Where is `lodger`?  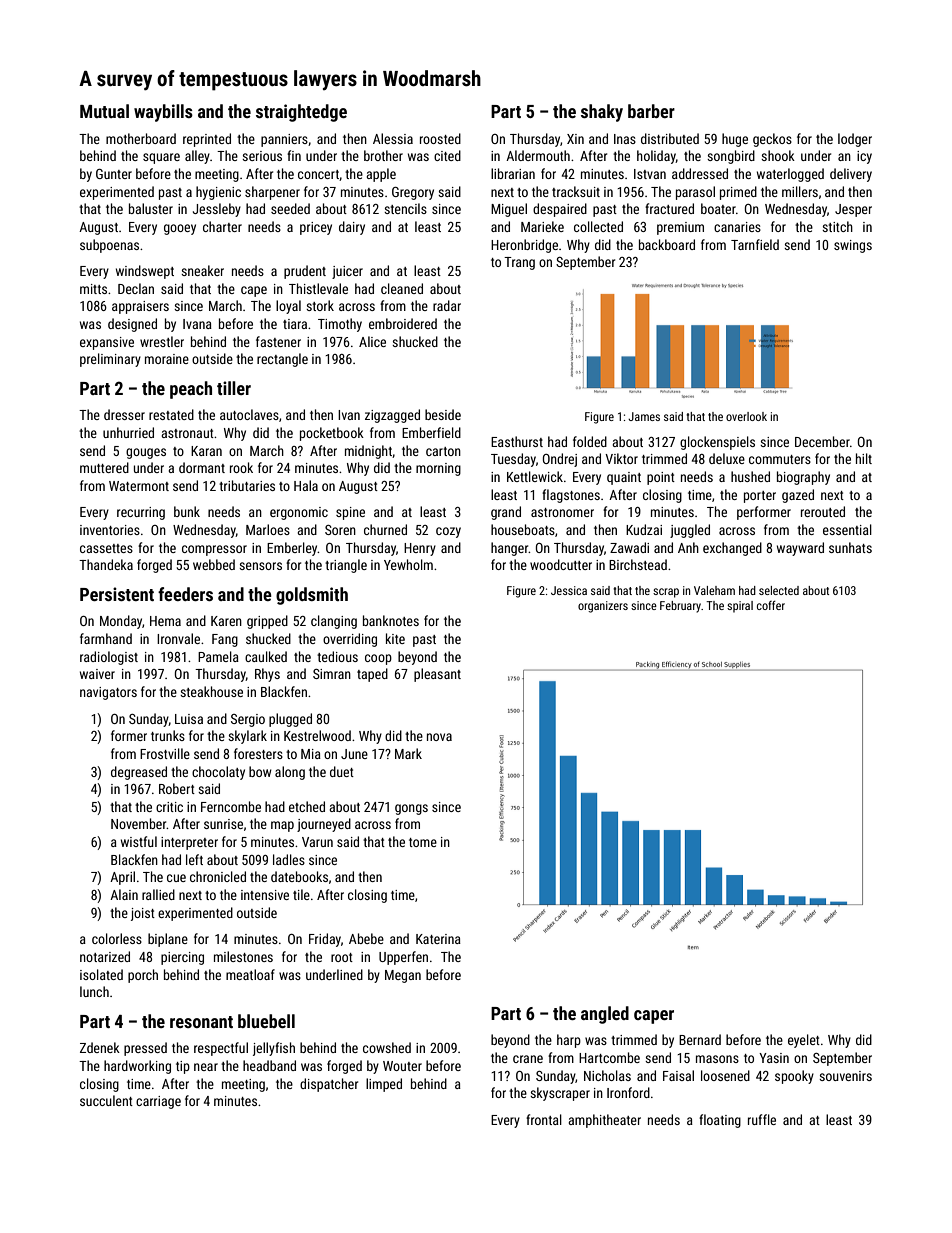 lodger is located at coordinates (855, 140).
